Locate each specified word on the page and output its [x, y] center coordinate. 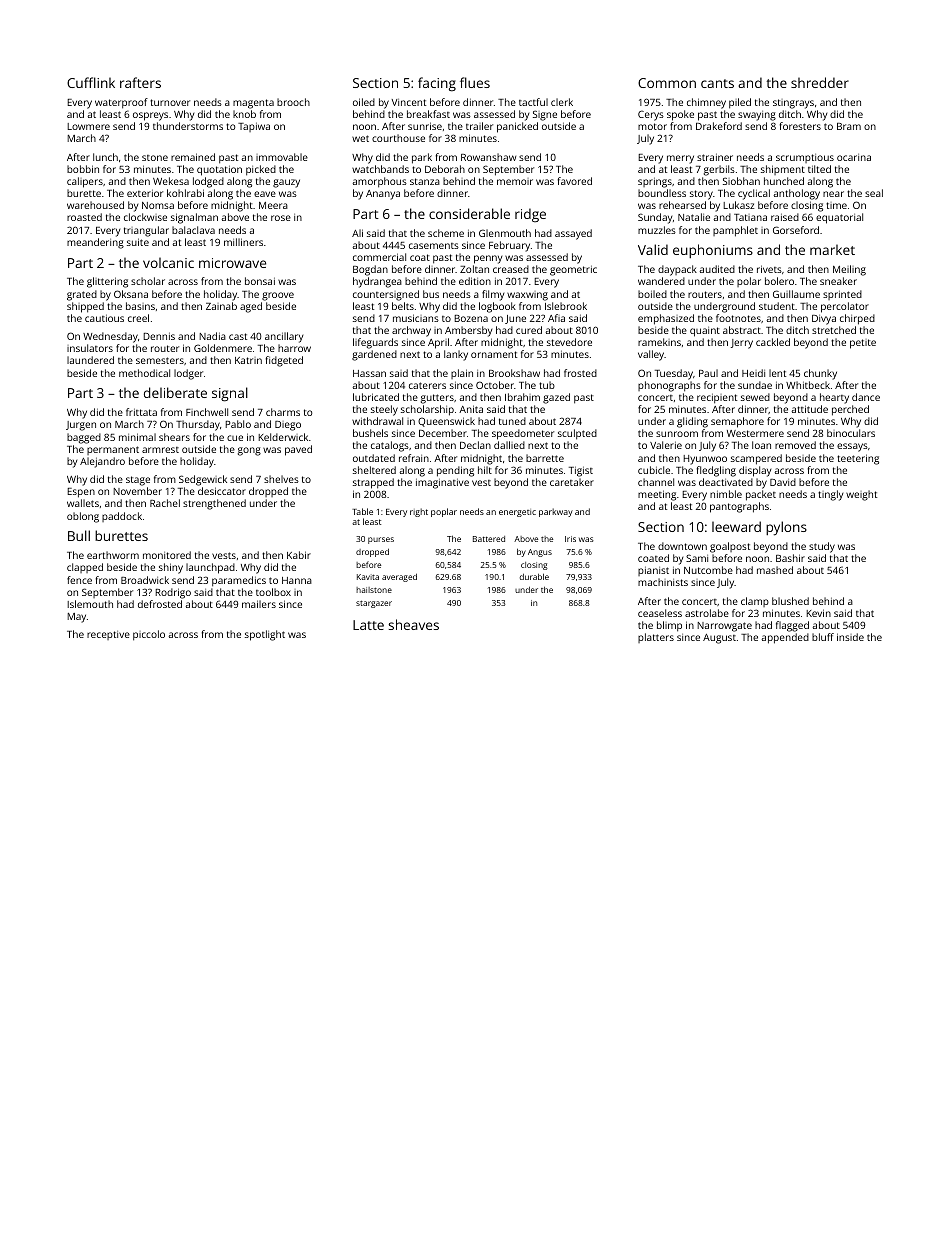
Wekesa [171, 181]
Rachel [165, 503]
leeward [736, 526]
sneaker [838, 281]
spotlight [265, 635]
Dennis [159, 336]
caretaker [572, 482]
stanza [425, 181]
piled [740, 103]
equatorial [839, 218]
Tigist [581, 471]
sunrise [425, 126]
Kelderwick [283, 437]
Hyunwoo [705, 460]
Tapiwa [254, 127]
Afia [556, 318]
